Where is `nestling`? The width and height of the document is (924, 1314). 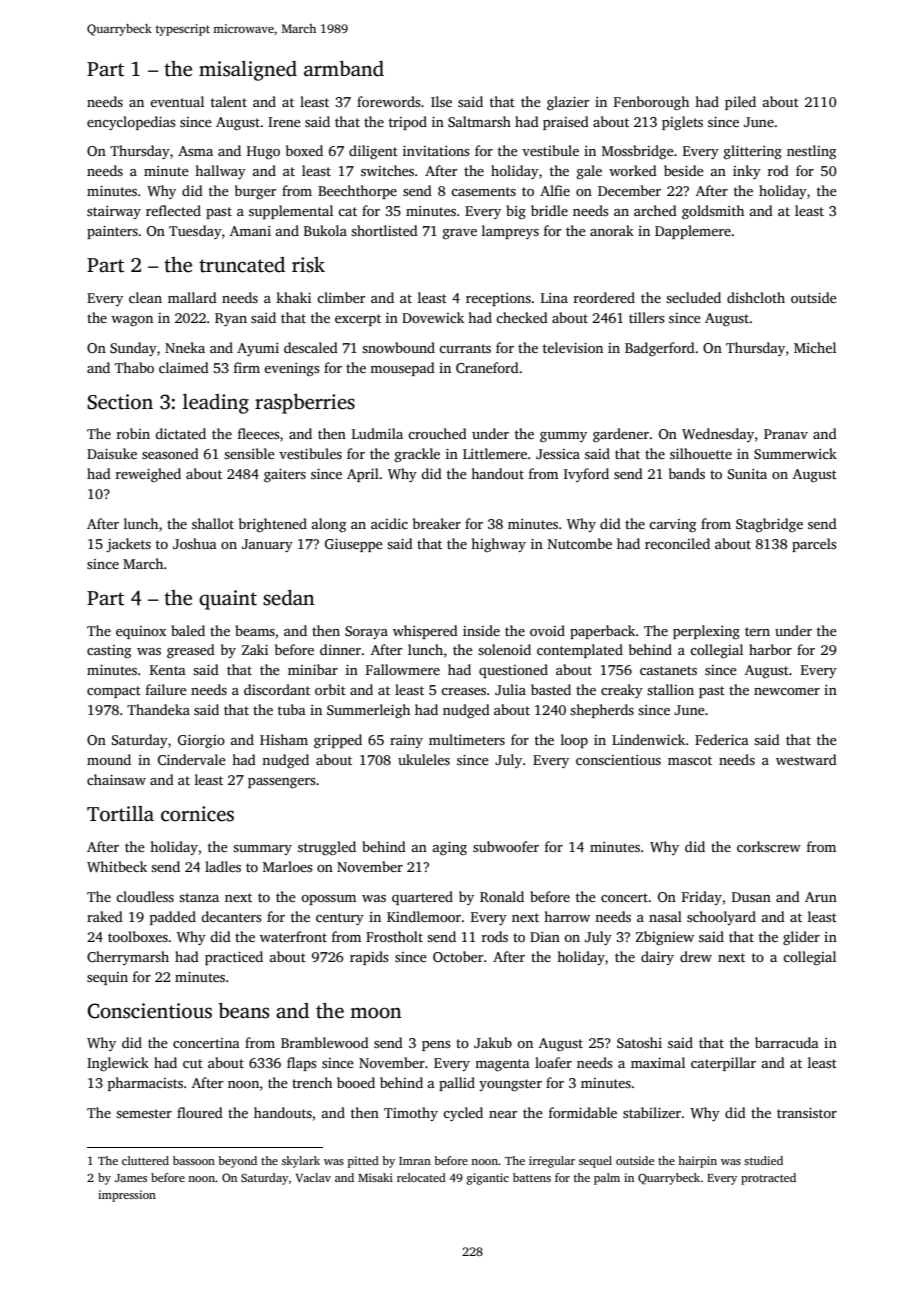 nestling is located at coordinates (811, 152).
